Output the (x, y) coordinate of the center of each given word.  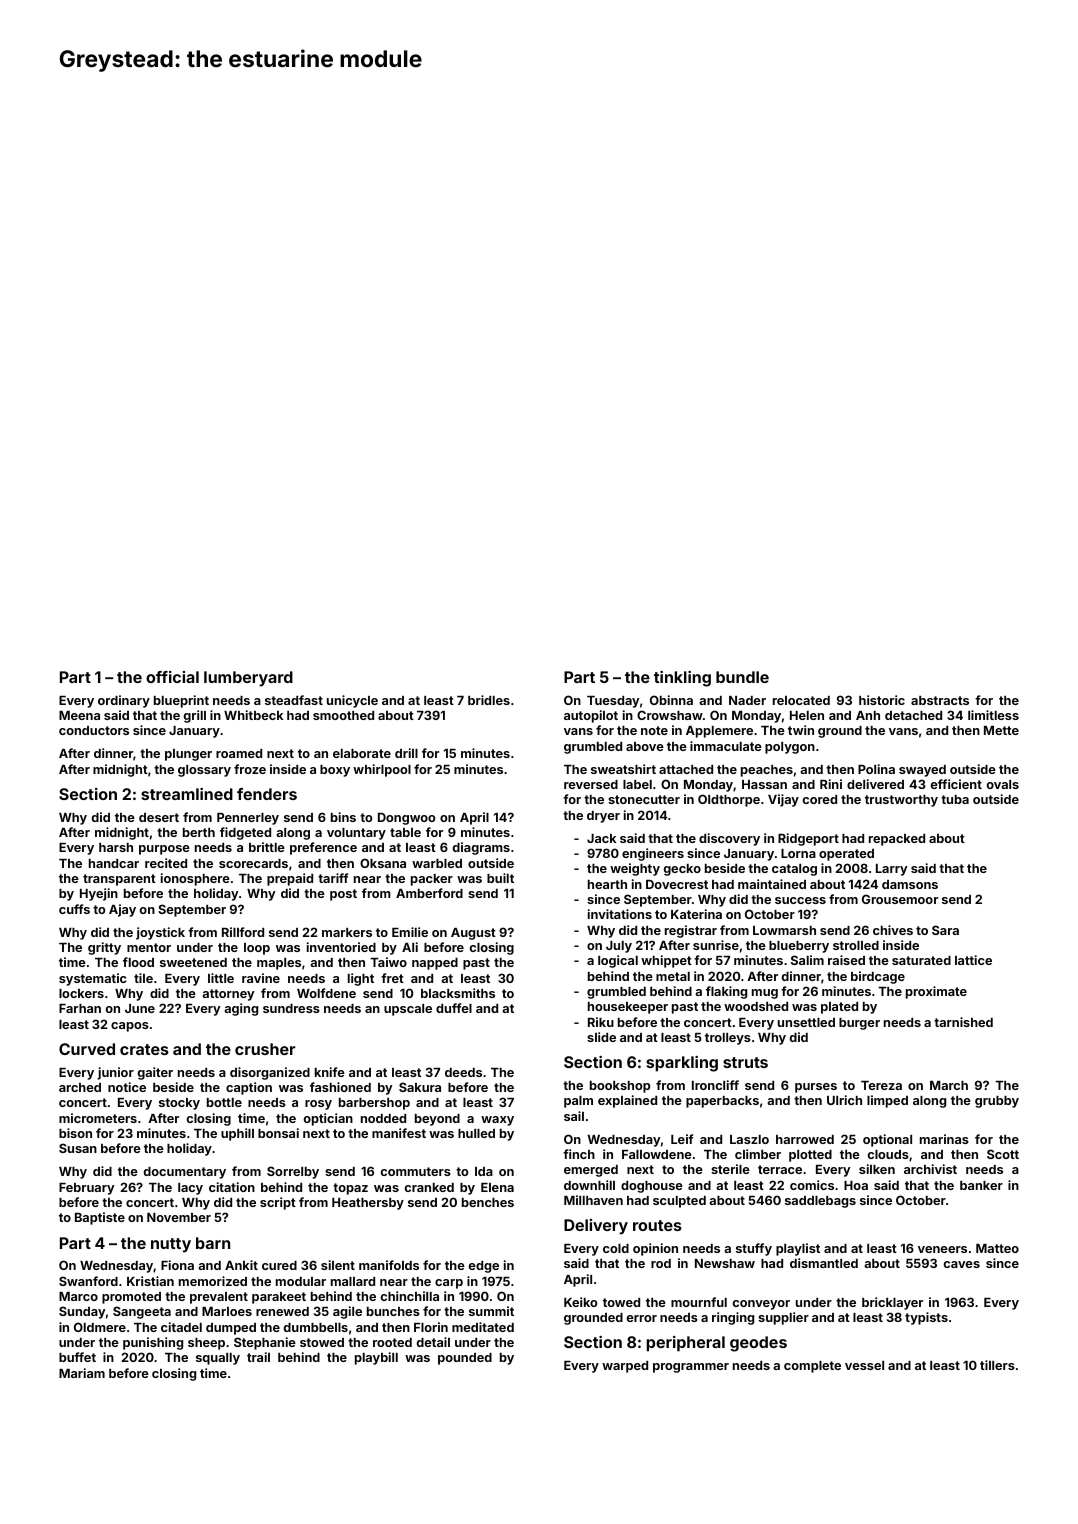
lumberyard (248, 679)
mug (765, 994)
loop (257, 949)
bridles (489, 700)
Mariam (82, 1373)
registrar (691, 931)
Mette (1001, 730)
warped (625, 1367)
